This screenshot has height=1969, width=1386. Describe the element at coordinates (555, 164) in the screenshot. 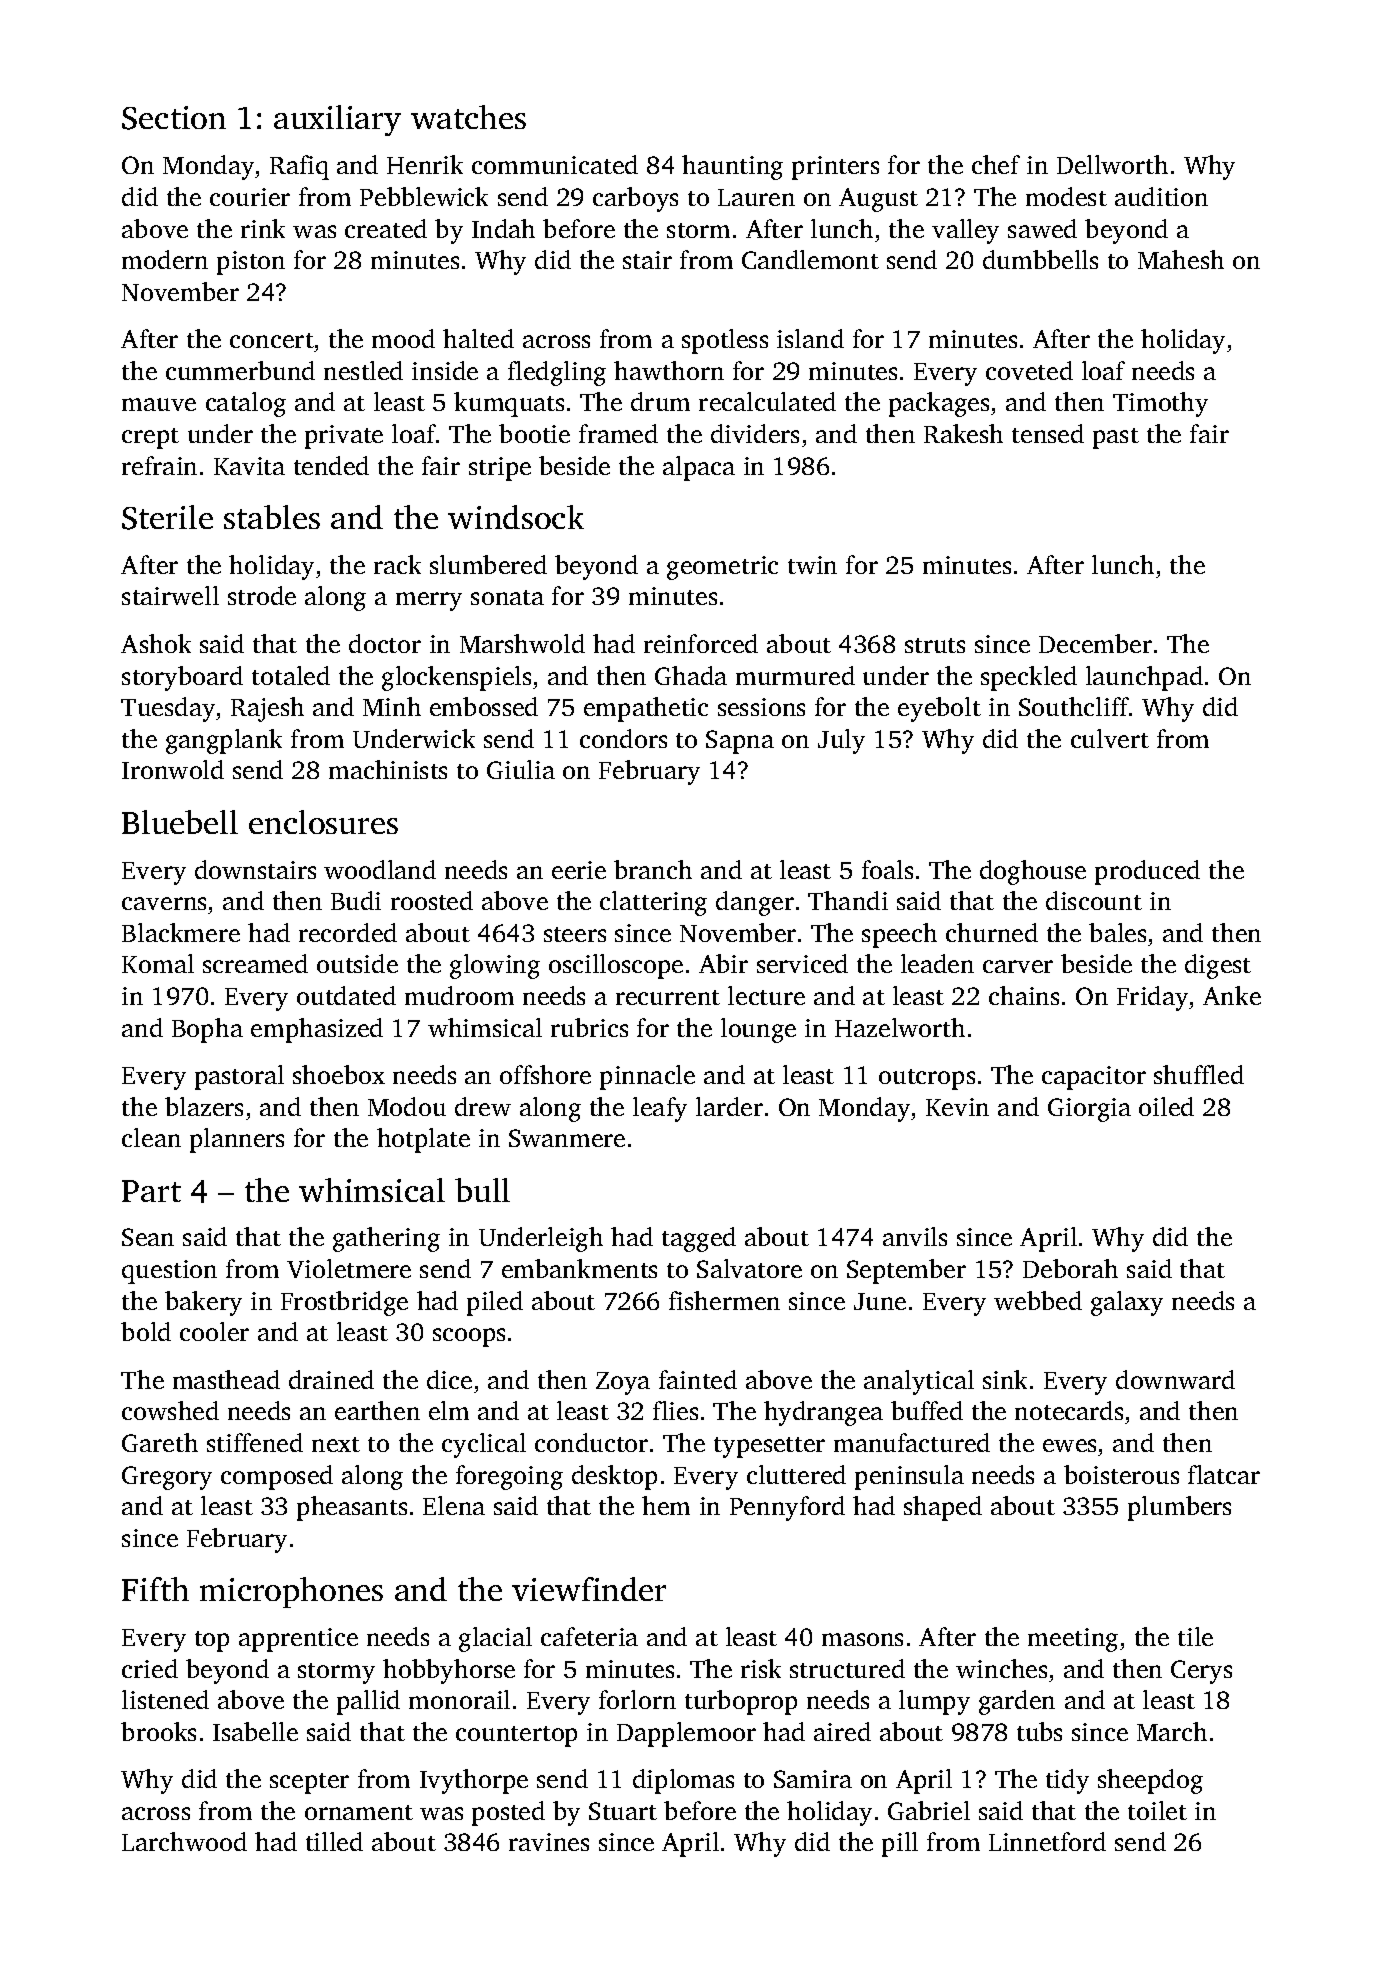

I see `communicated` at that location.
